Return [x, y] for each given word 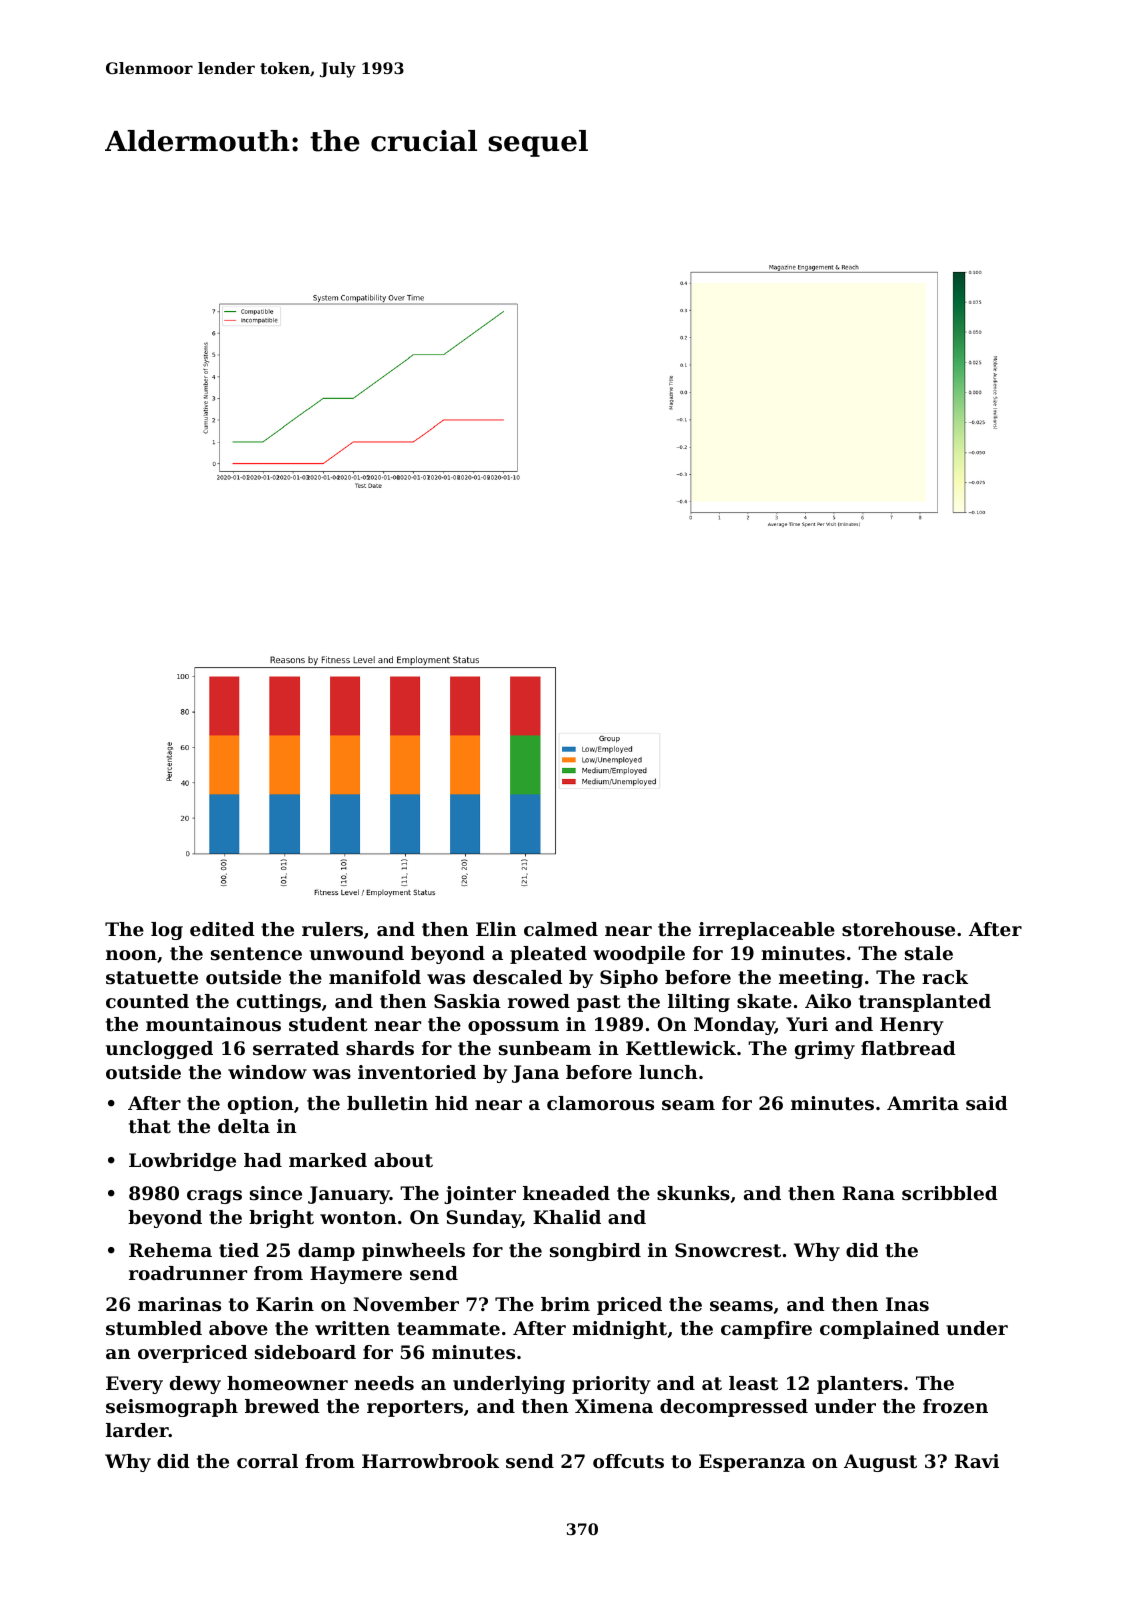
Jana [535, 1074]
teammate [448, 1329]
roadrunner [188, 1273]
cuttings [279, 1003]
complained [880, 1330]
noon [131, 955]
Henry [912, 1026]
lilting [699, 1003]
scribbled [950, 1193]
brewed [282, 1406]
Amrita [923, 1103]
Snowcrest [728, 1250]
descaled [518, 977]
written [352, 1328]
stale [929, 953]
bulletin [387, 1103]
